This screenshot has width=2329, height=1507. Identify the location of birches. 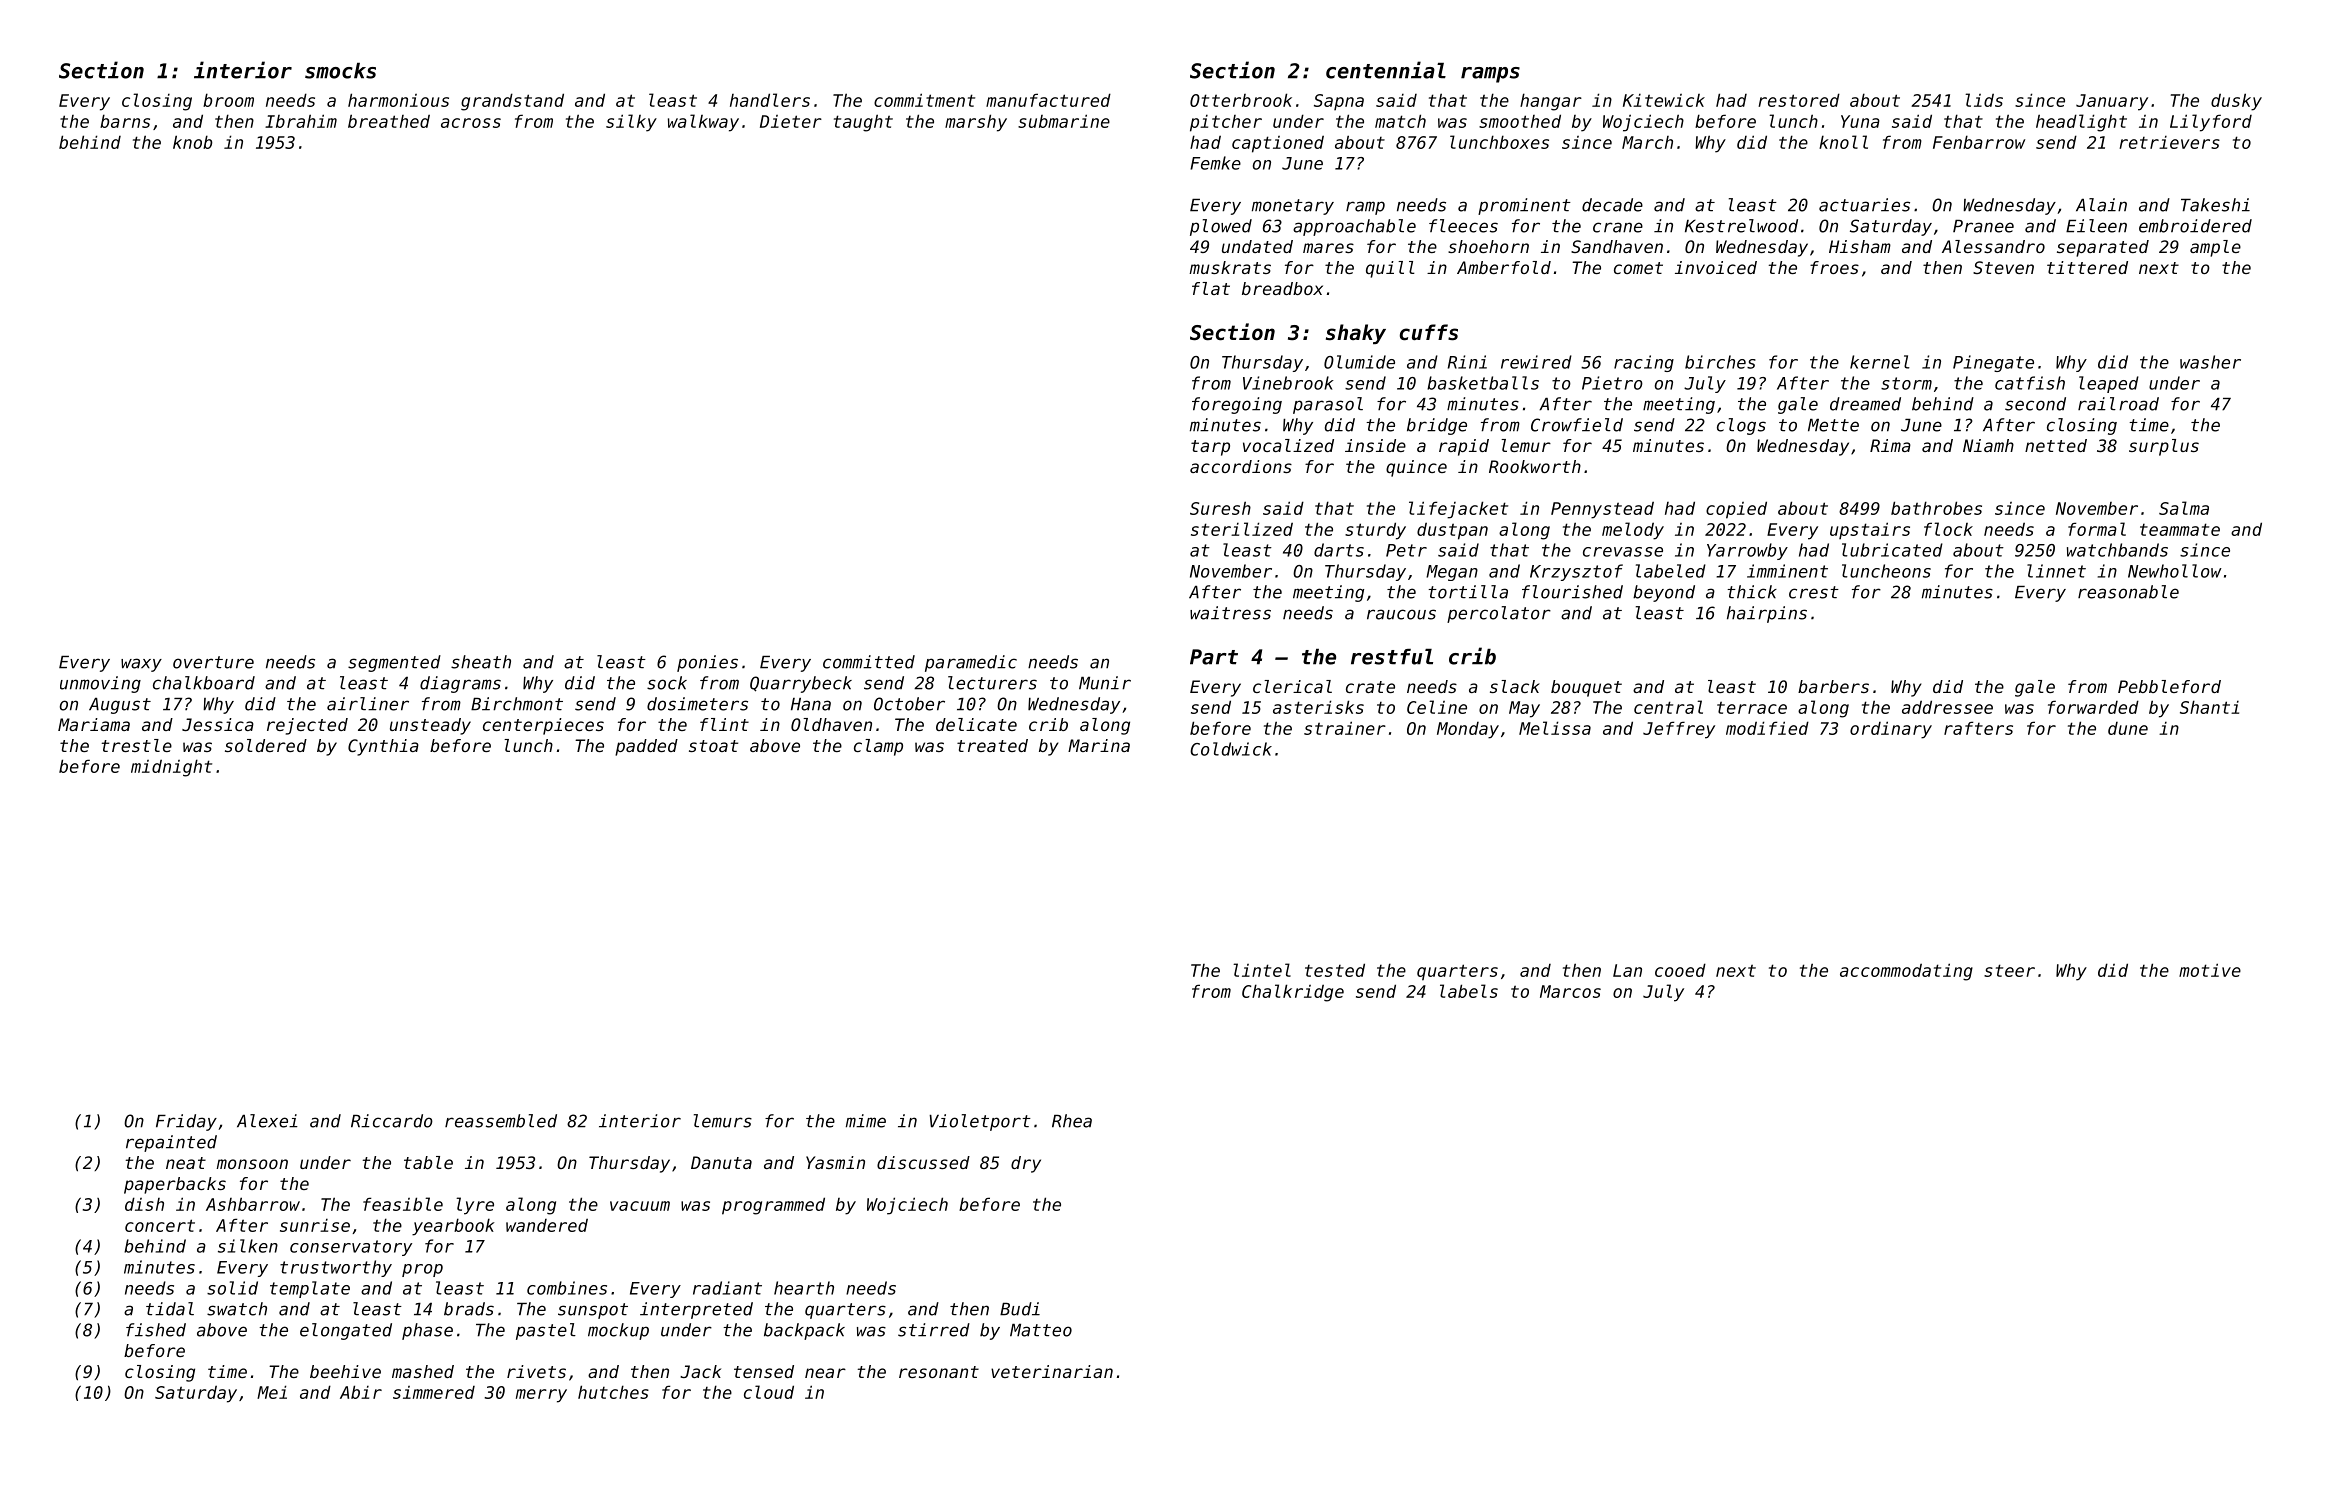
(1720, 362).
